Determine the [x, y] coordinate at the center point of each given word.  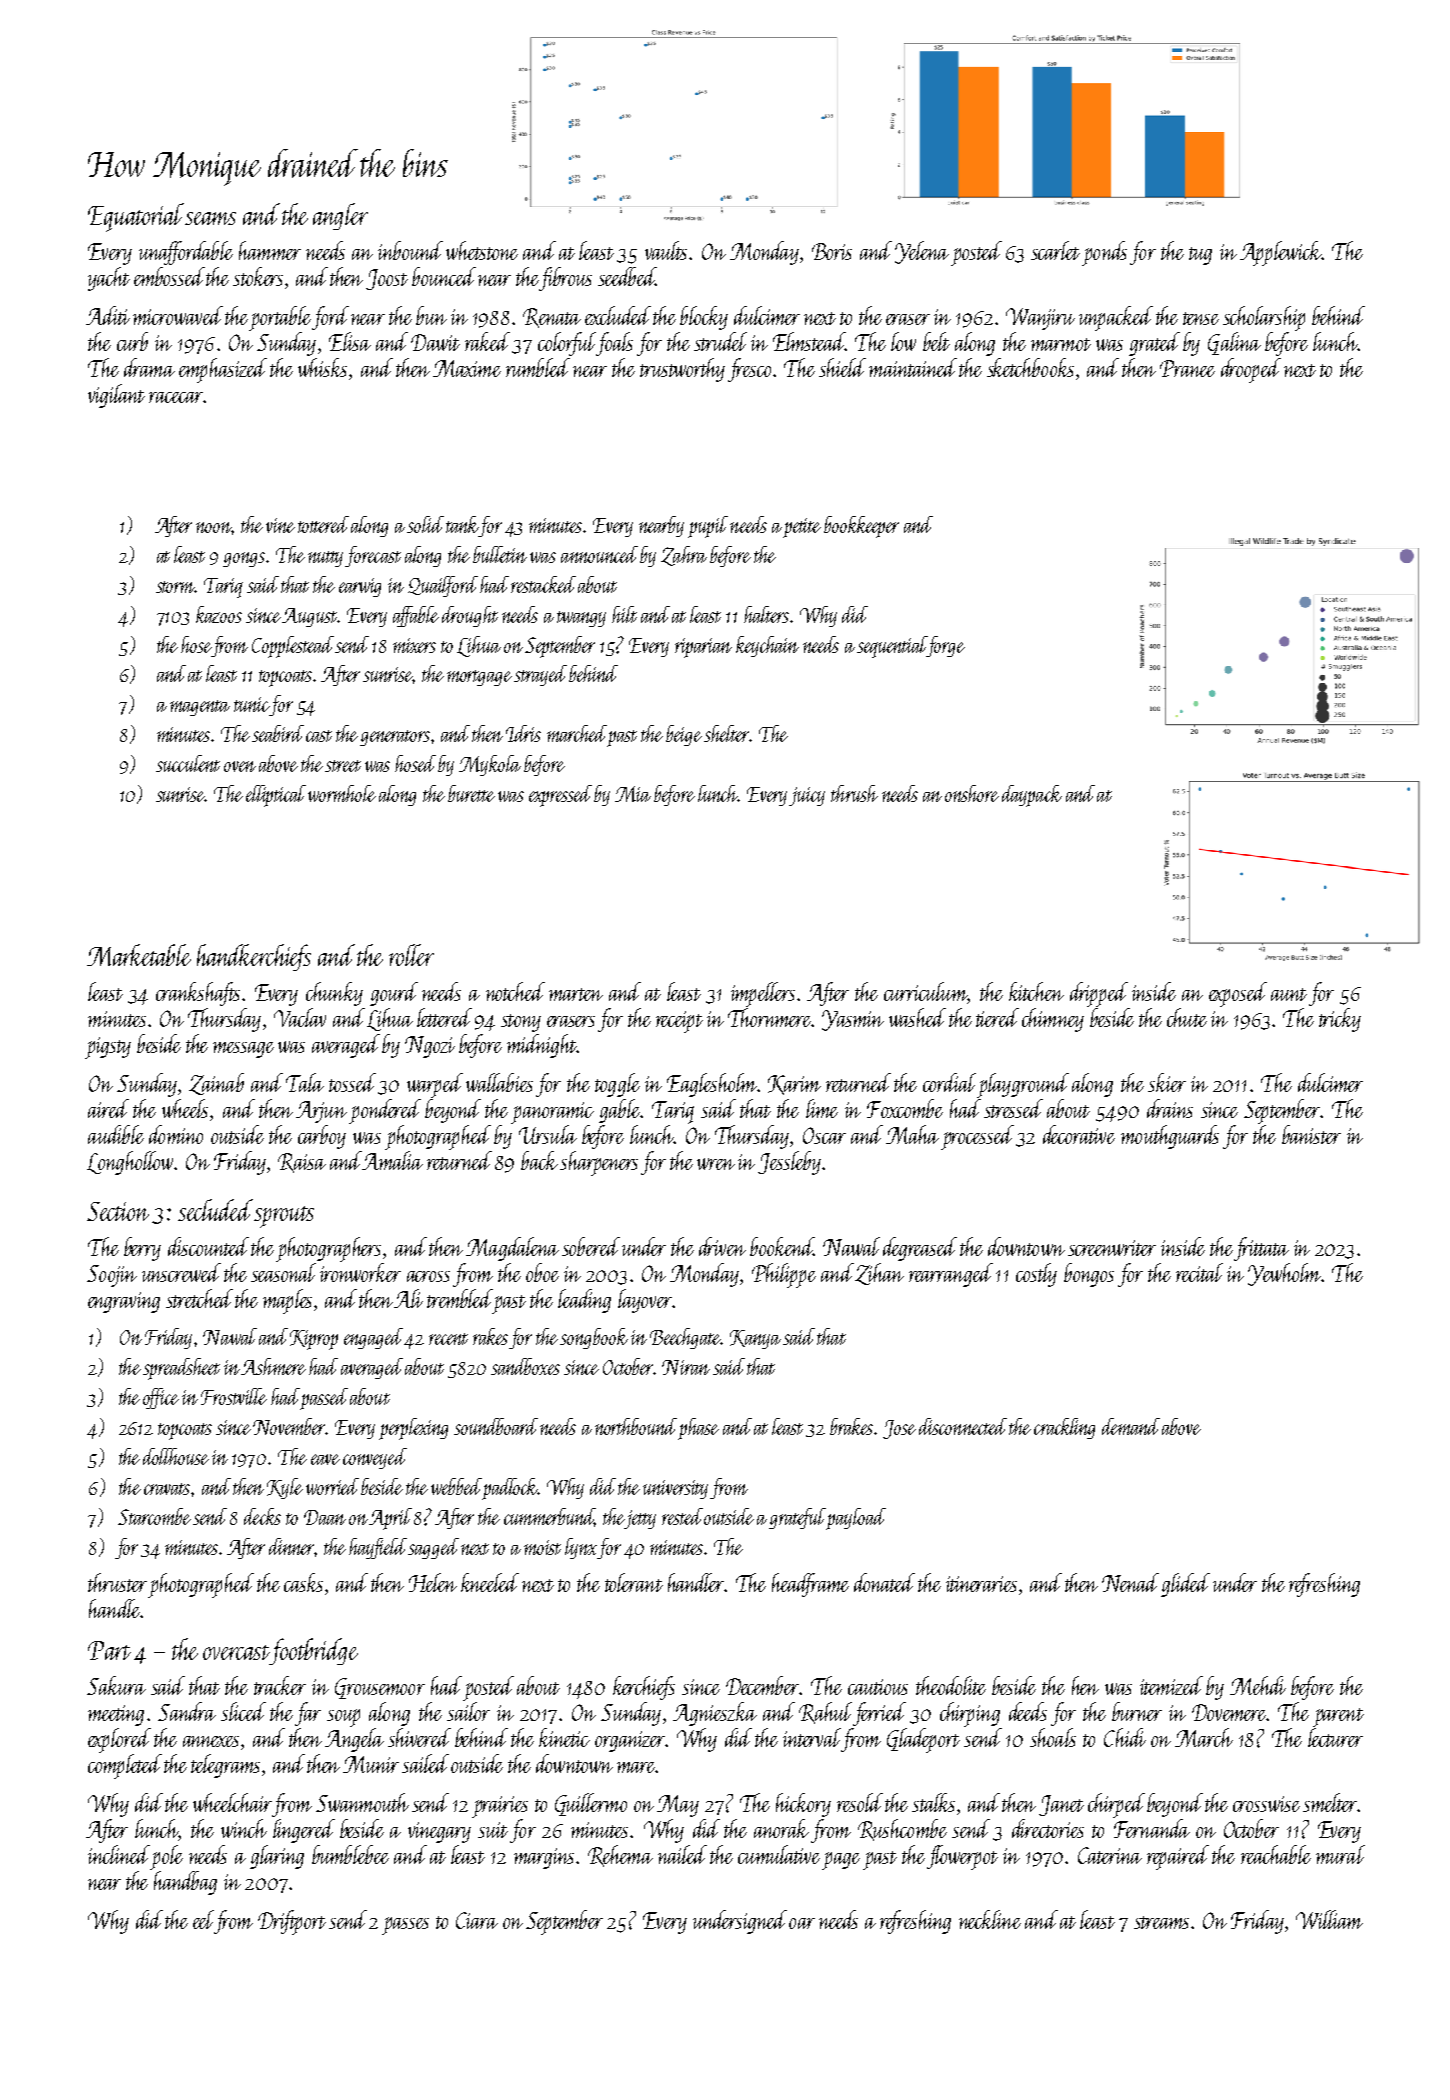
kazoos [219, 614]
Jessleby [789, 1163]
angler [340, 216]
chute [1187, 1017]
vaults [666, 250]
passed [324, 1399]
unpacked [1116, 318]
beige [684, 735]
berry [142, 1249]
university [675, 1489]
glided [1185, 1585]
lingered [304, 1831]
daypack [1032, 796]
